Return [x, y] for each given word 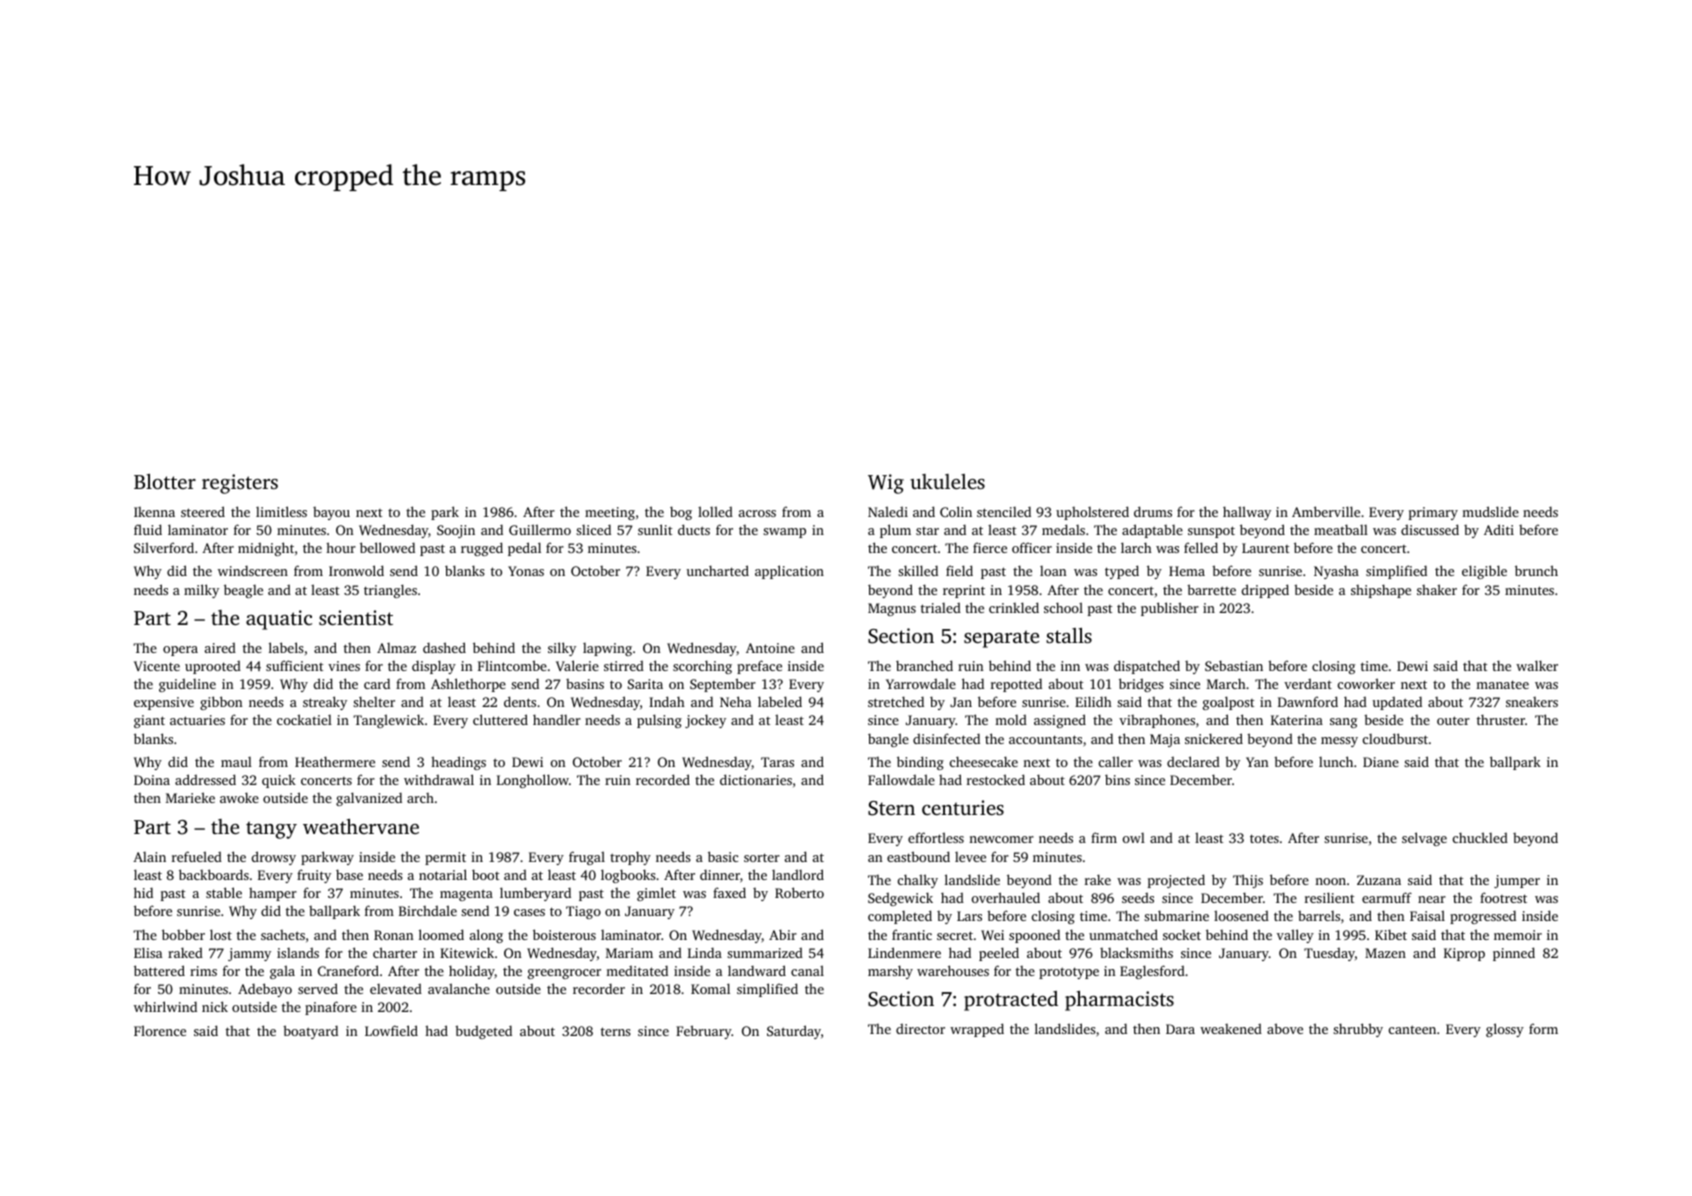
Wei [992, 935]
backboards [214, 874]
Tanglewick [388, 721]
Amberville [1326, 511]
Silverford [164, 547]
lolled [715, 511]
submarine [1176, 915]
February [704, 1032]
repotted [1016, 685]
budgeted [483, 1032]
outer [1453, 720]
